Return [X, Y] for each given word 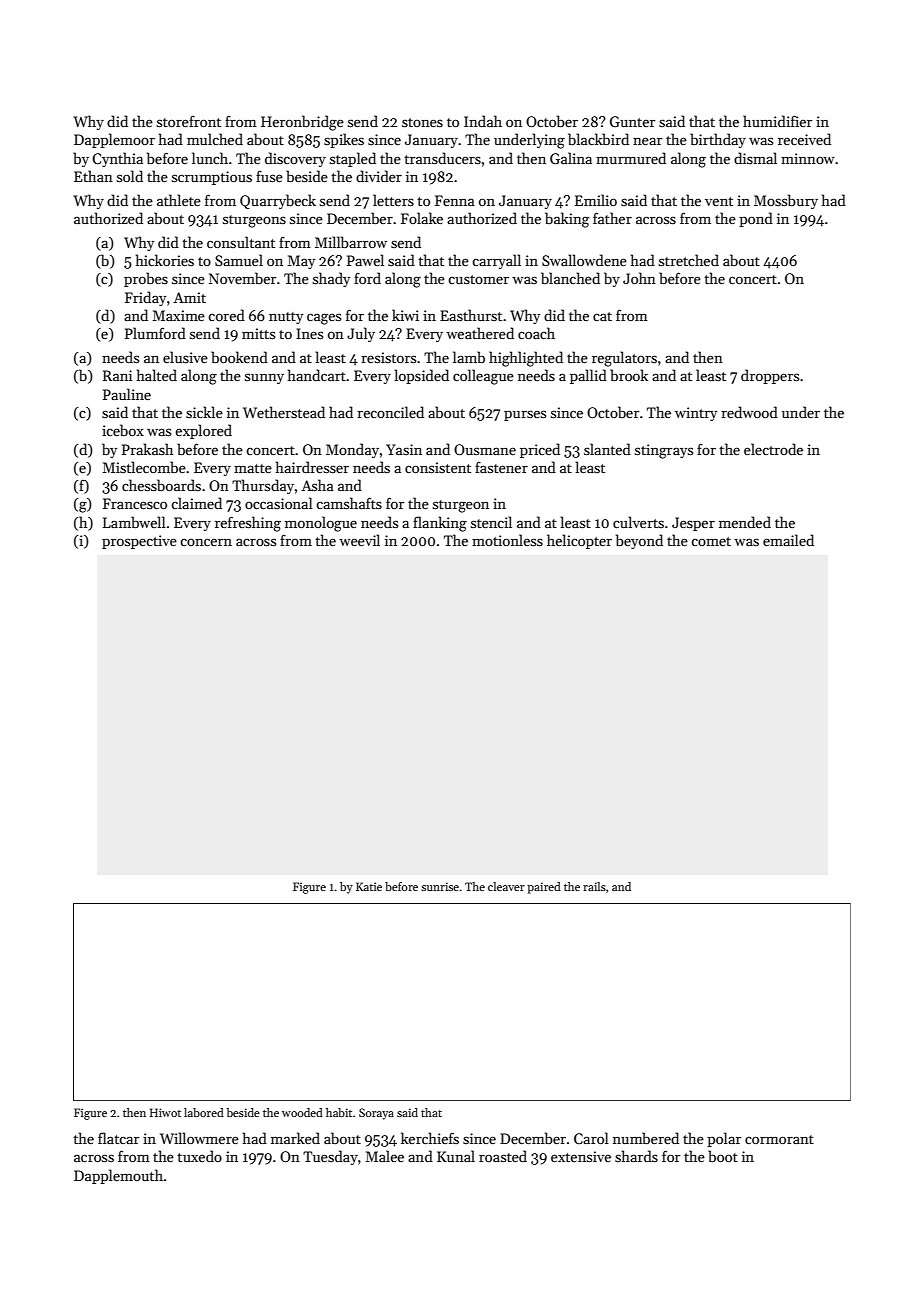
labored [204, 1112]
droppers [770, 376]
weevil [359, 540]
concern [206, 542]
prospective [139, 542]
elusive [185, 357]
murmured [631, 158]
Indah [483, 121]
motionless [507, 540]
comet [711, 541]
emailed [788, 540]
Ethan [93, 176]
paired [544, 888]
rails [594, 886]
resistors [388, 357]
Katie [369, 886]
